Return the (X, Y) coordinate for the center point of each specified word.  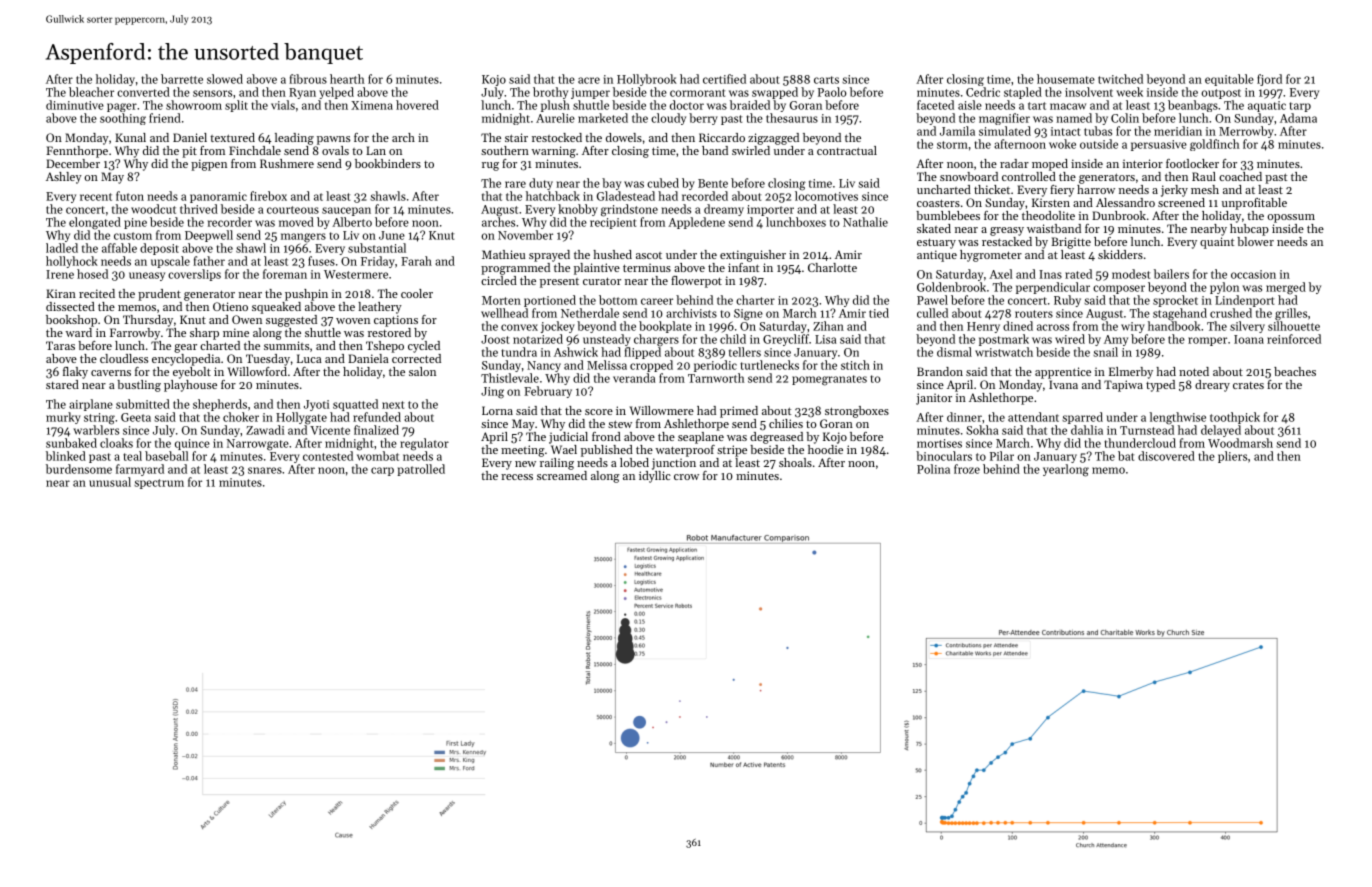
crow (686, 477)
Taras (60, 345)
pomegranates (829, 380)
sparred (1082, 418)
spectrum (159, 484)
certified (724, 79)
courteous (293, 210)
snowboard (969, 176)
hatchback (553, 196)
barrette (182, 79)
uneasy (147, 276)
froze (967, 469)
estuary (936, 243)
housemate (1066, 79)
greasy (1007, 231)
